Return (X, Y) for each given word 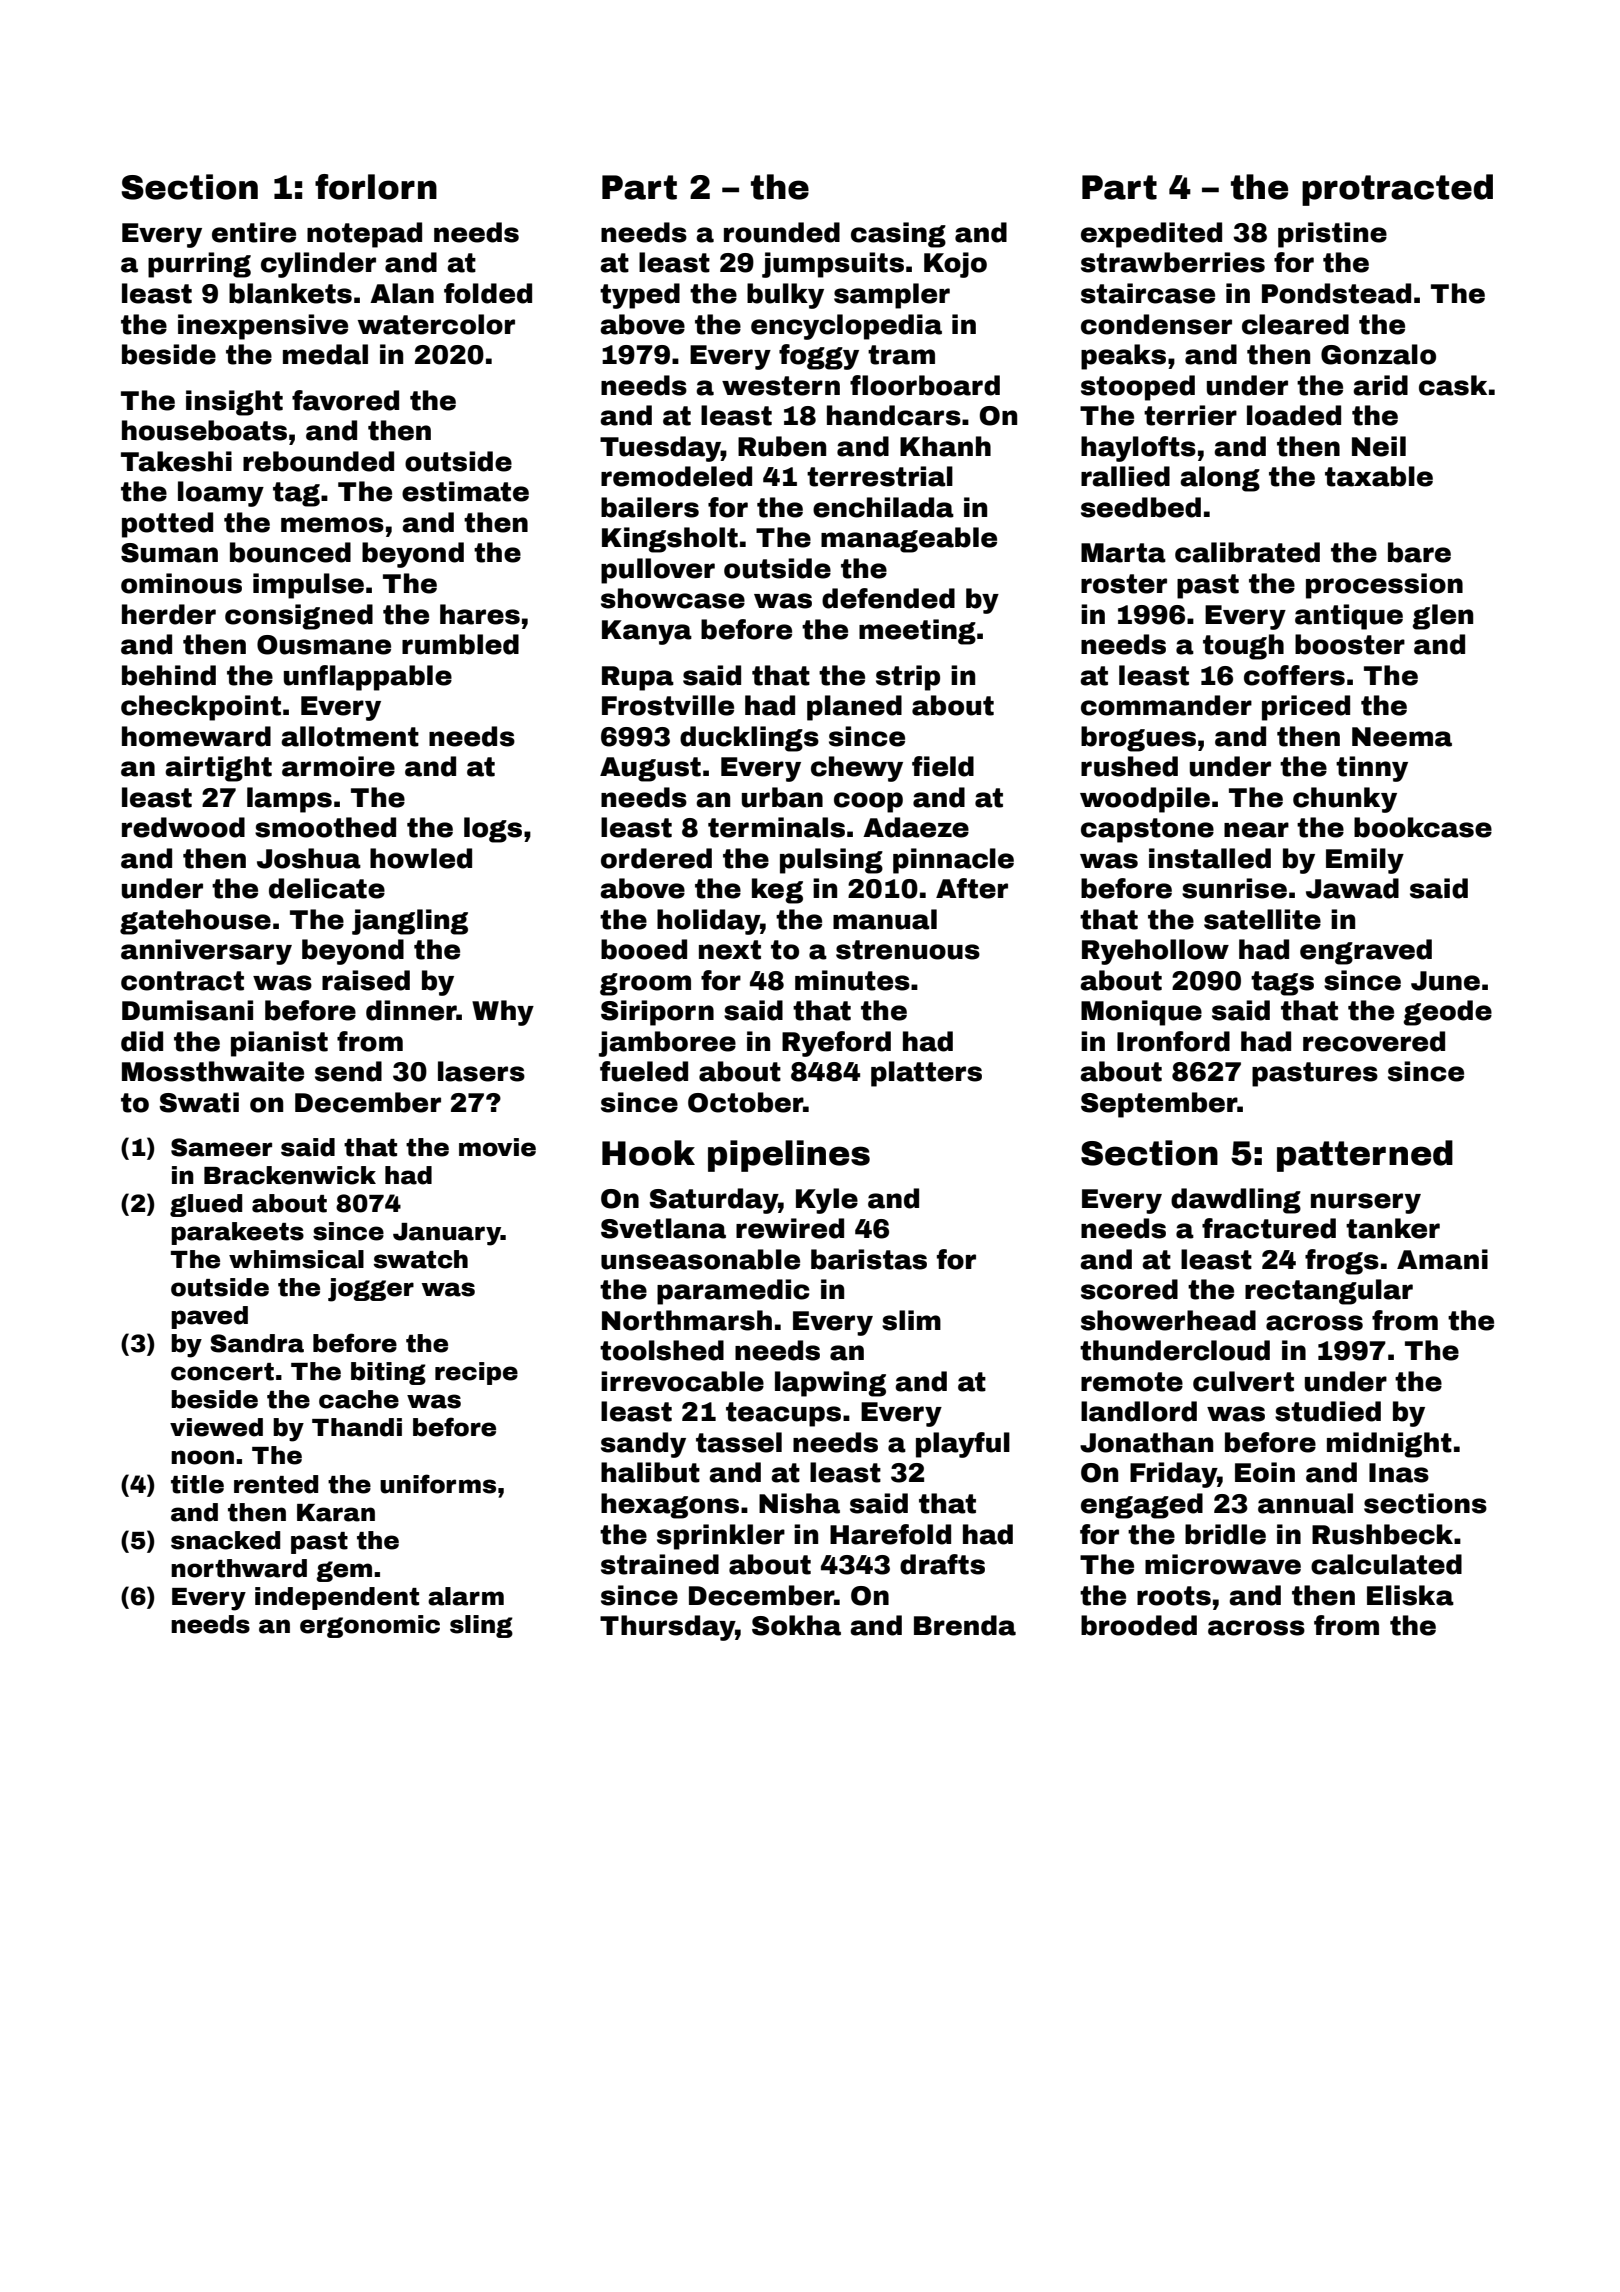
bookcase (1423, 827)
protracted (1397, 190)
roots (1174, 1596)
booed (644, 949)
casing (898, 235)
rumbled (460, 644)
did (142, 1041)
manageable (909, 540)
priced (1306, 708)
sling (481, 1626)
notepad (364, 235)
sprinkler (721, 1537)
